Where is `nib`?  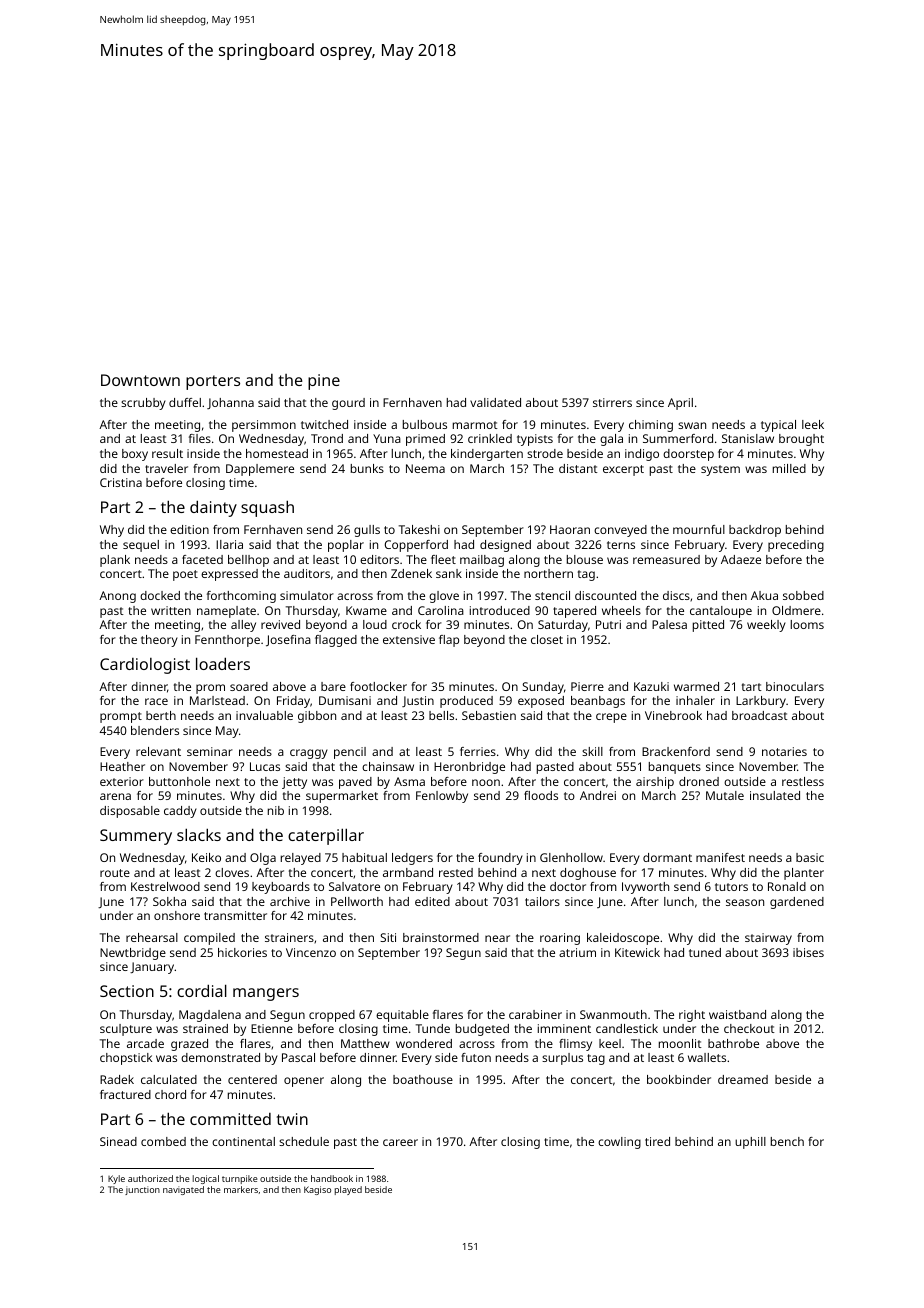
nib is located at coordinates (276, 810).
